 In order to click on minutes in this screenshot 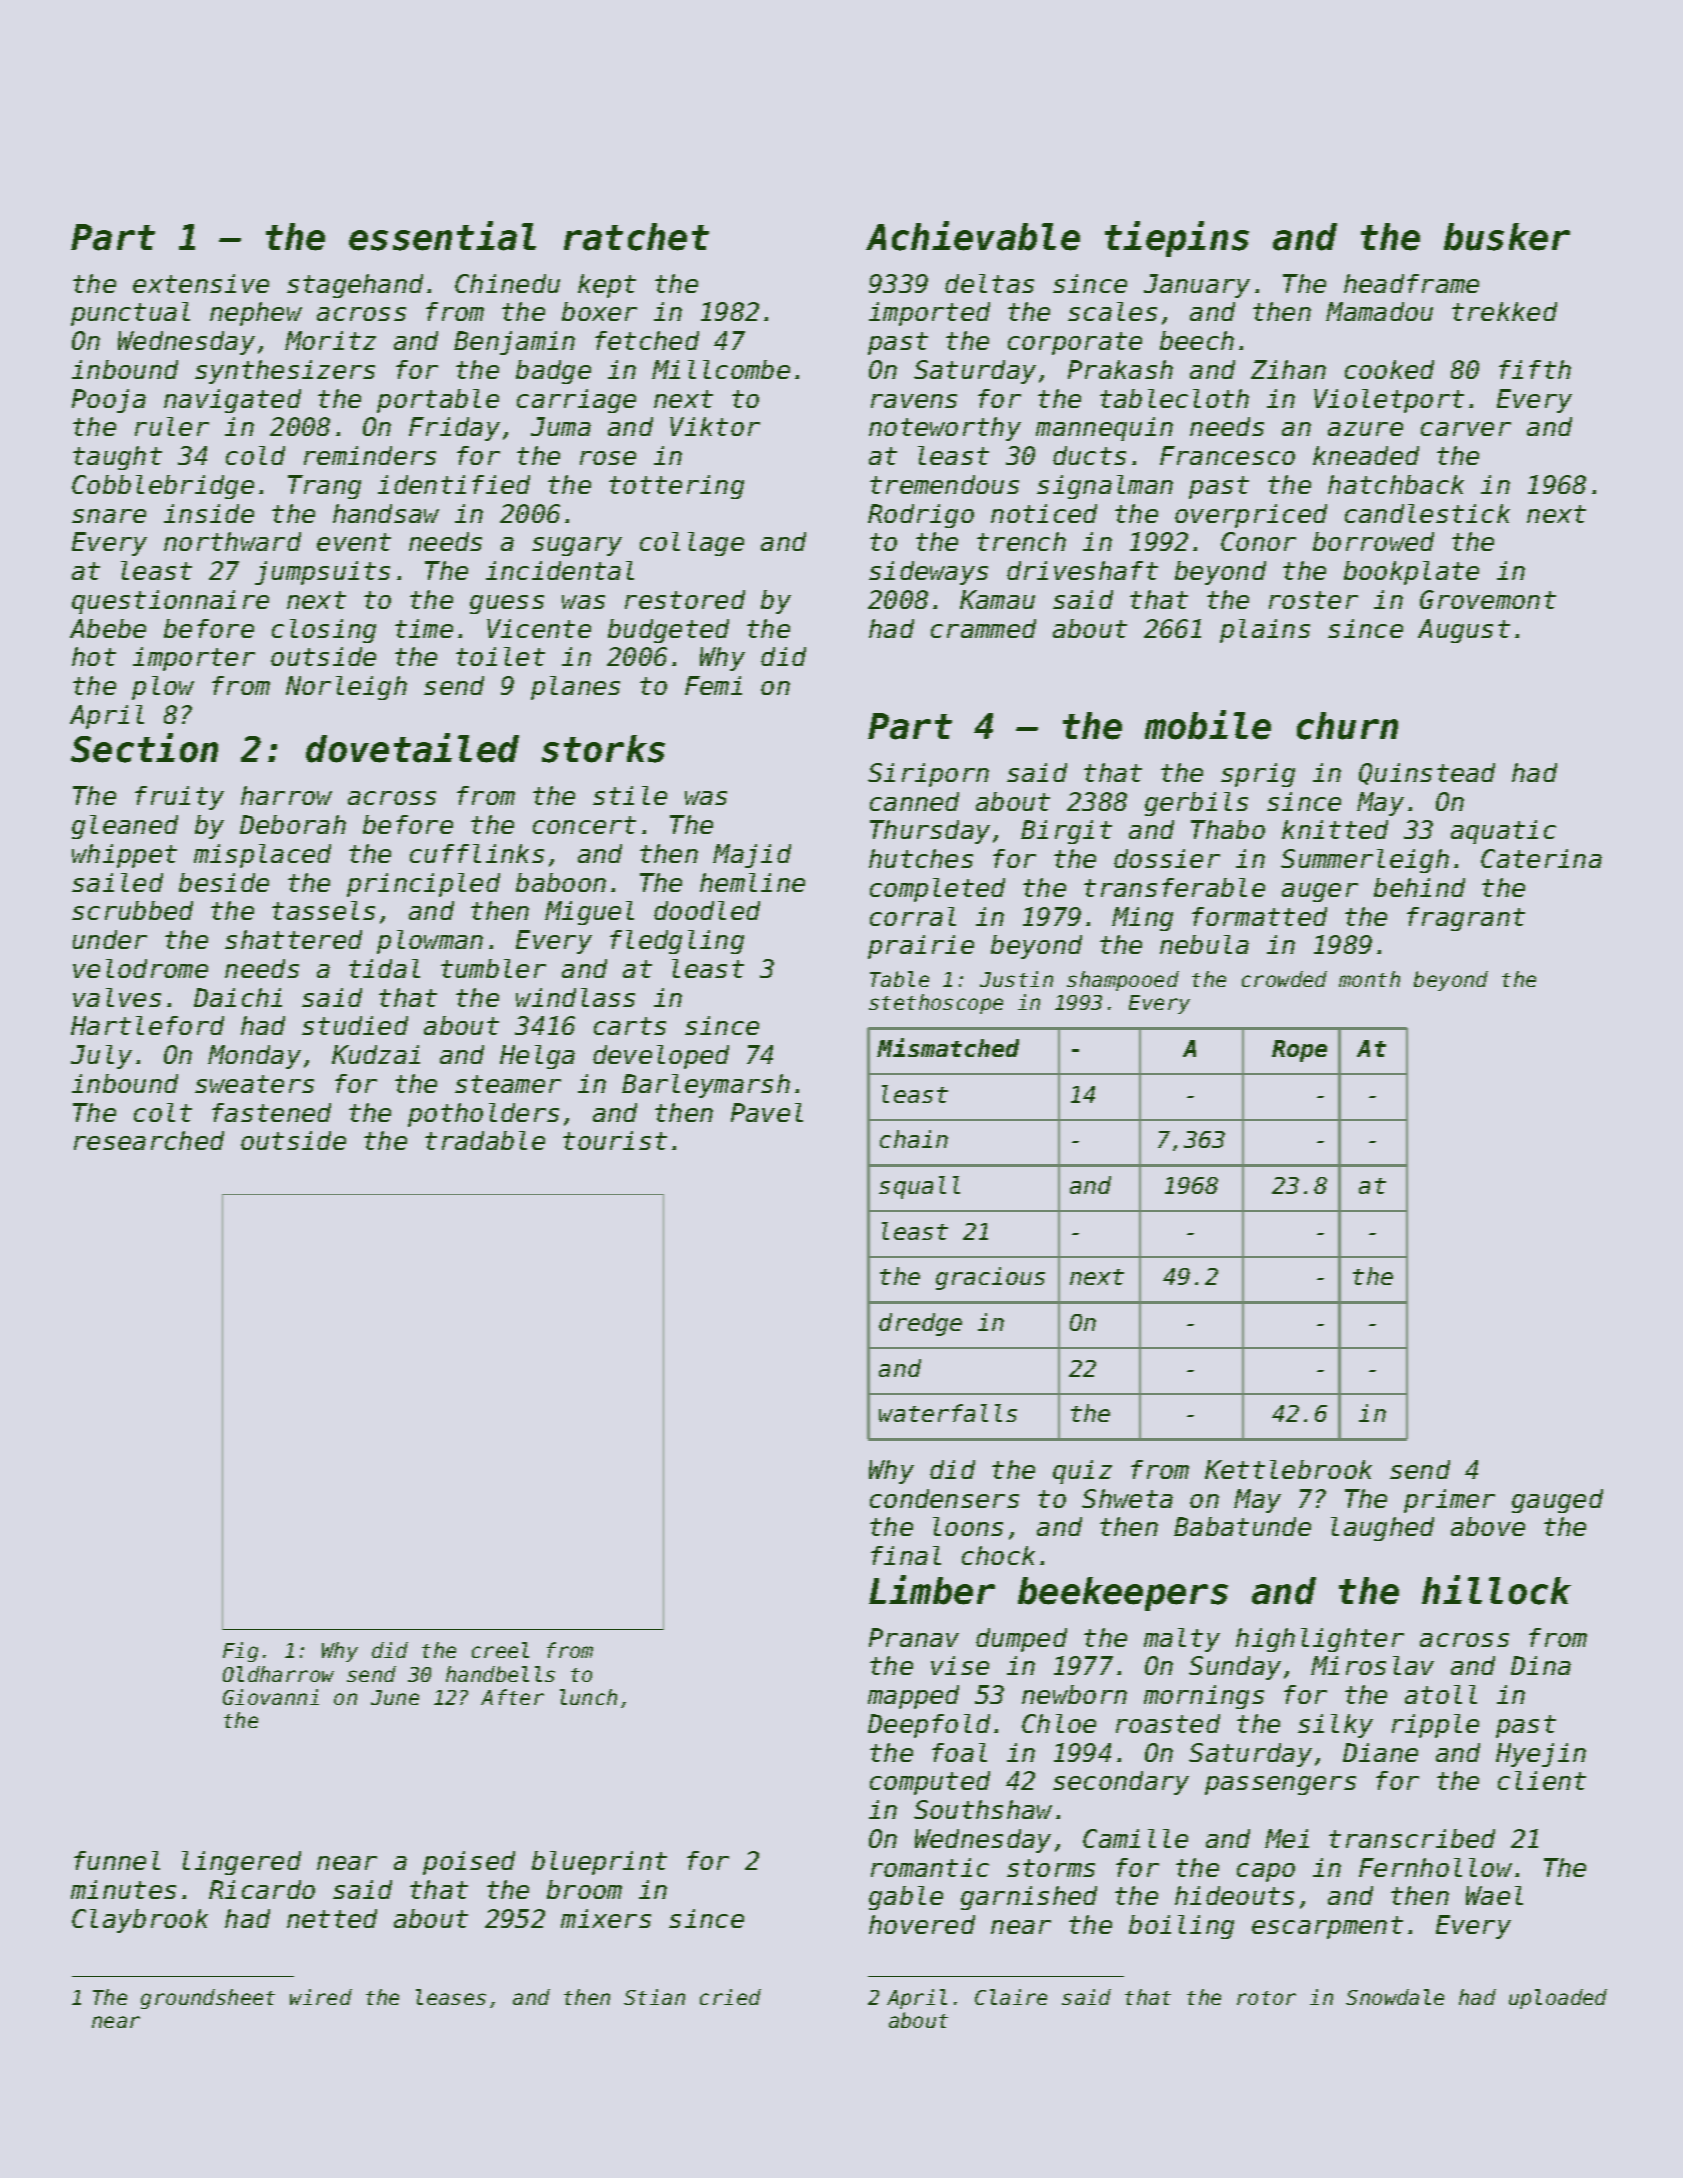, I will do `click(123, 1889)`.
